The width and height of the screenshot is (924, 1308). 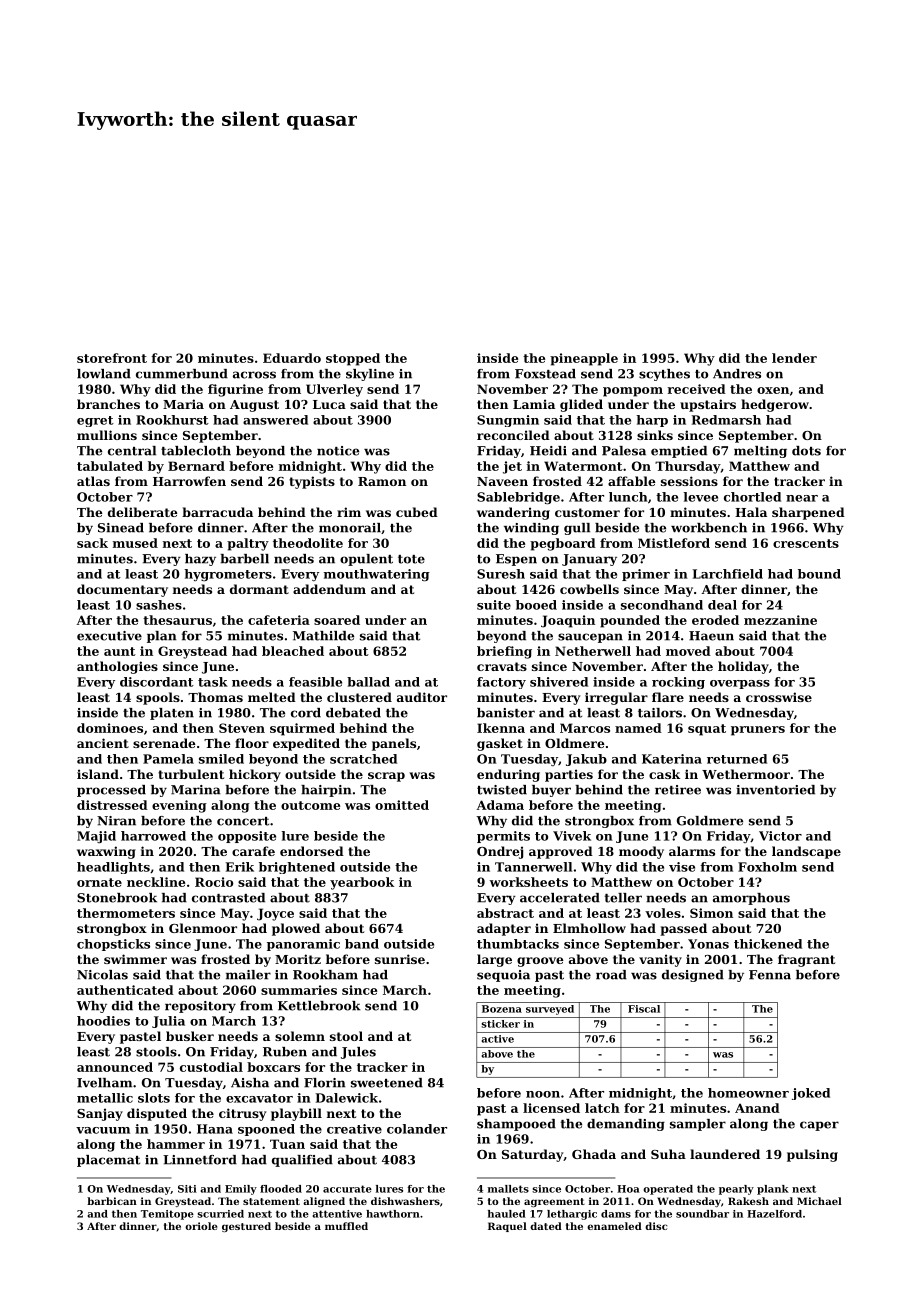 I want to click on crosswise, so click(x=779, y=697).
